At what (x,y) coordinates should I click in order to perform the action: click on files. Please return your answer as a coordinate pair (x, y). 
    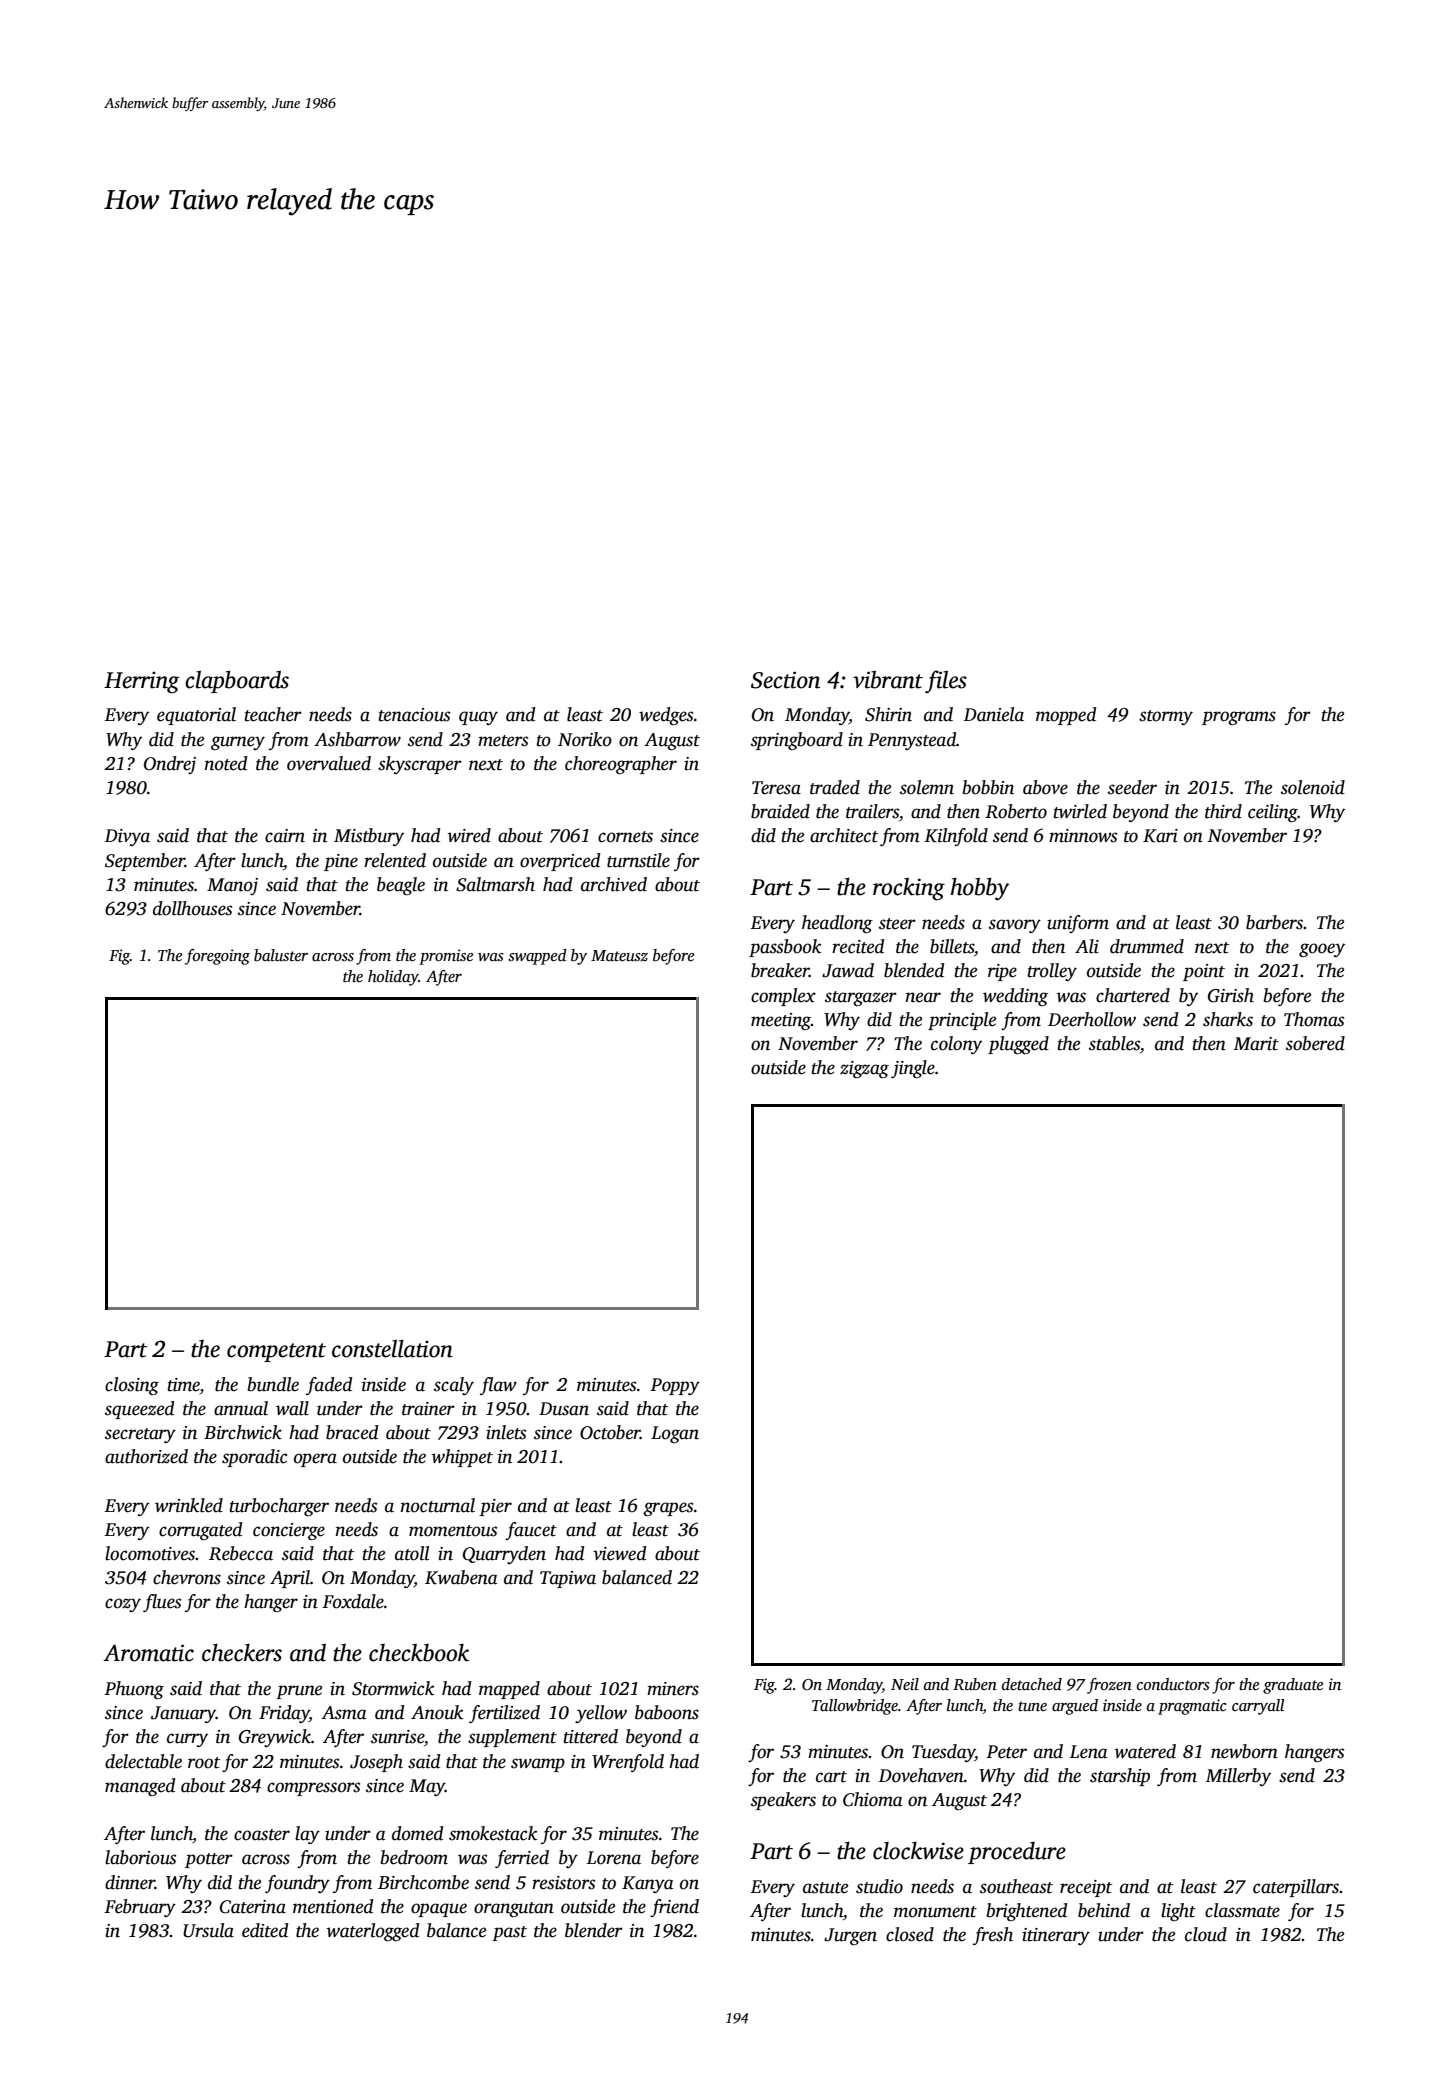
    Looking at the image, I should click on (946, 681).
